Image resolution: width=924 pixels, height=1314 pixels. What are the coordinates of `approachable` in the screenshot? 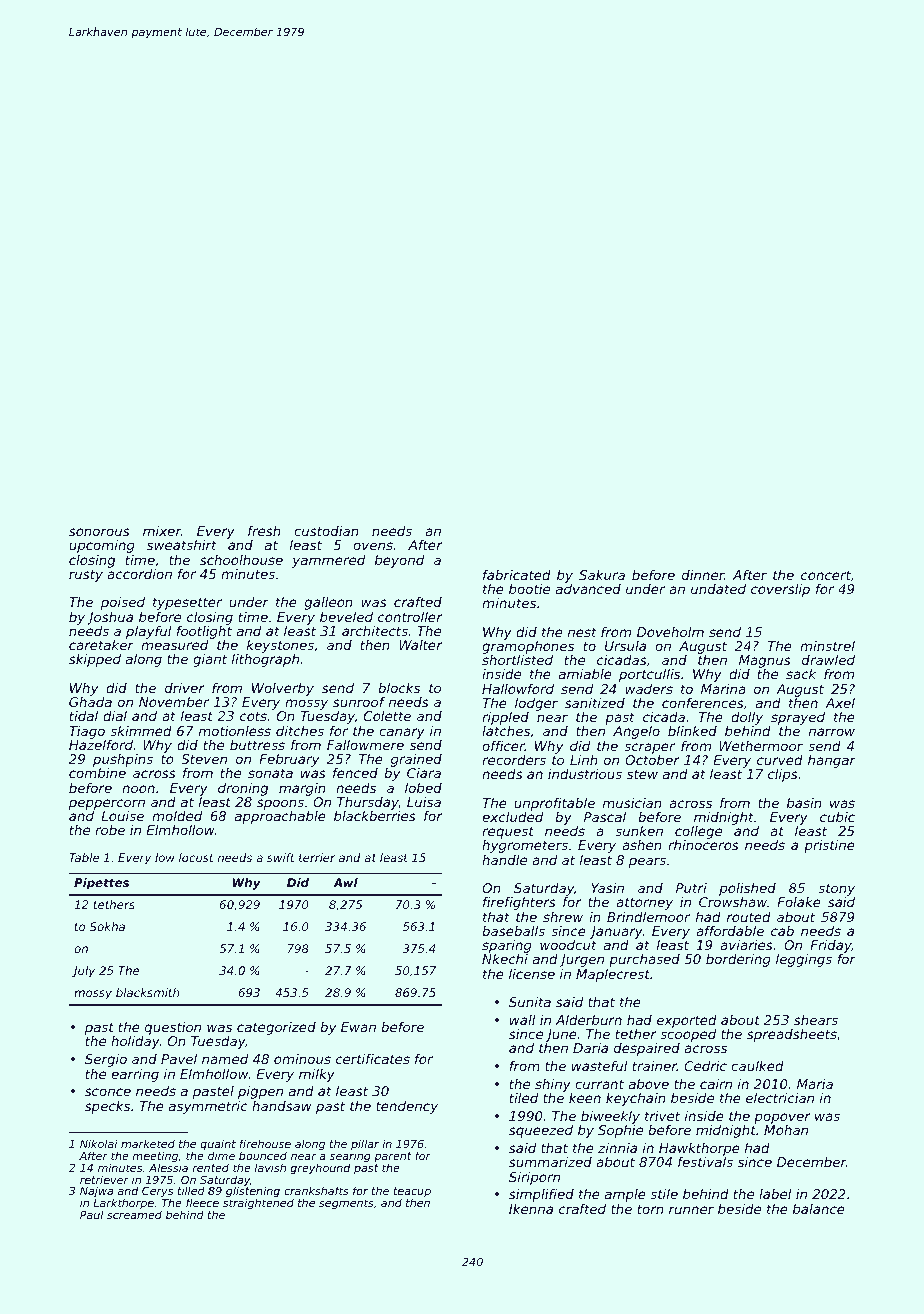 It's located at (280, 817).
